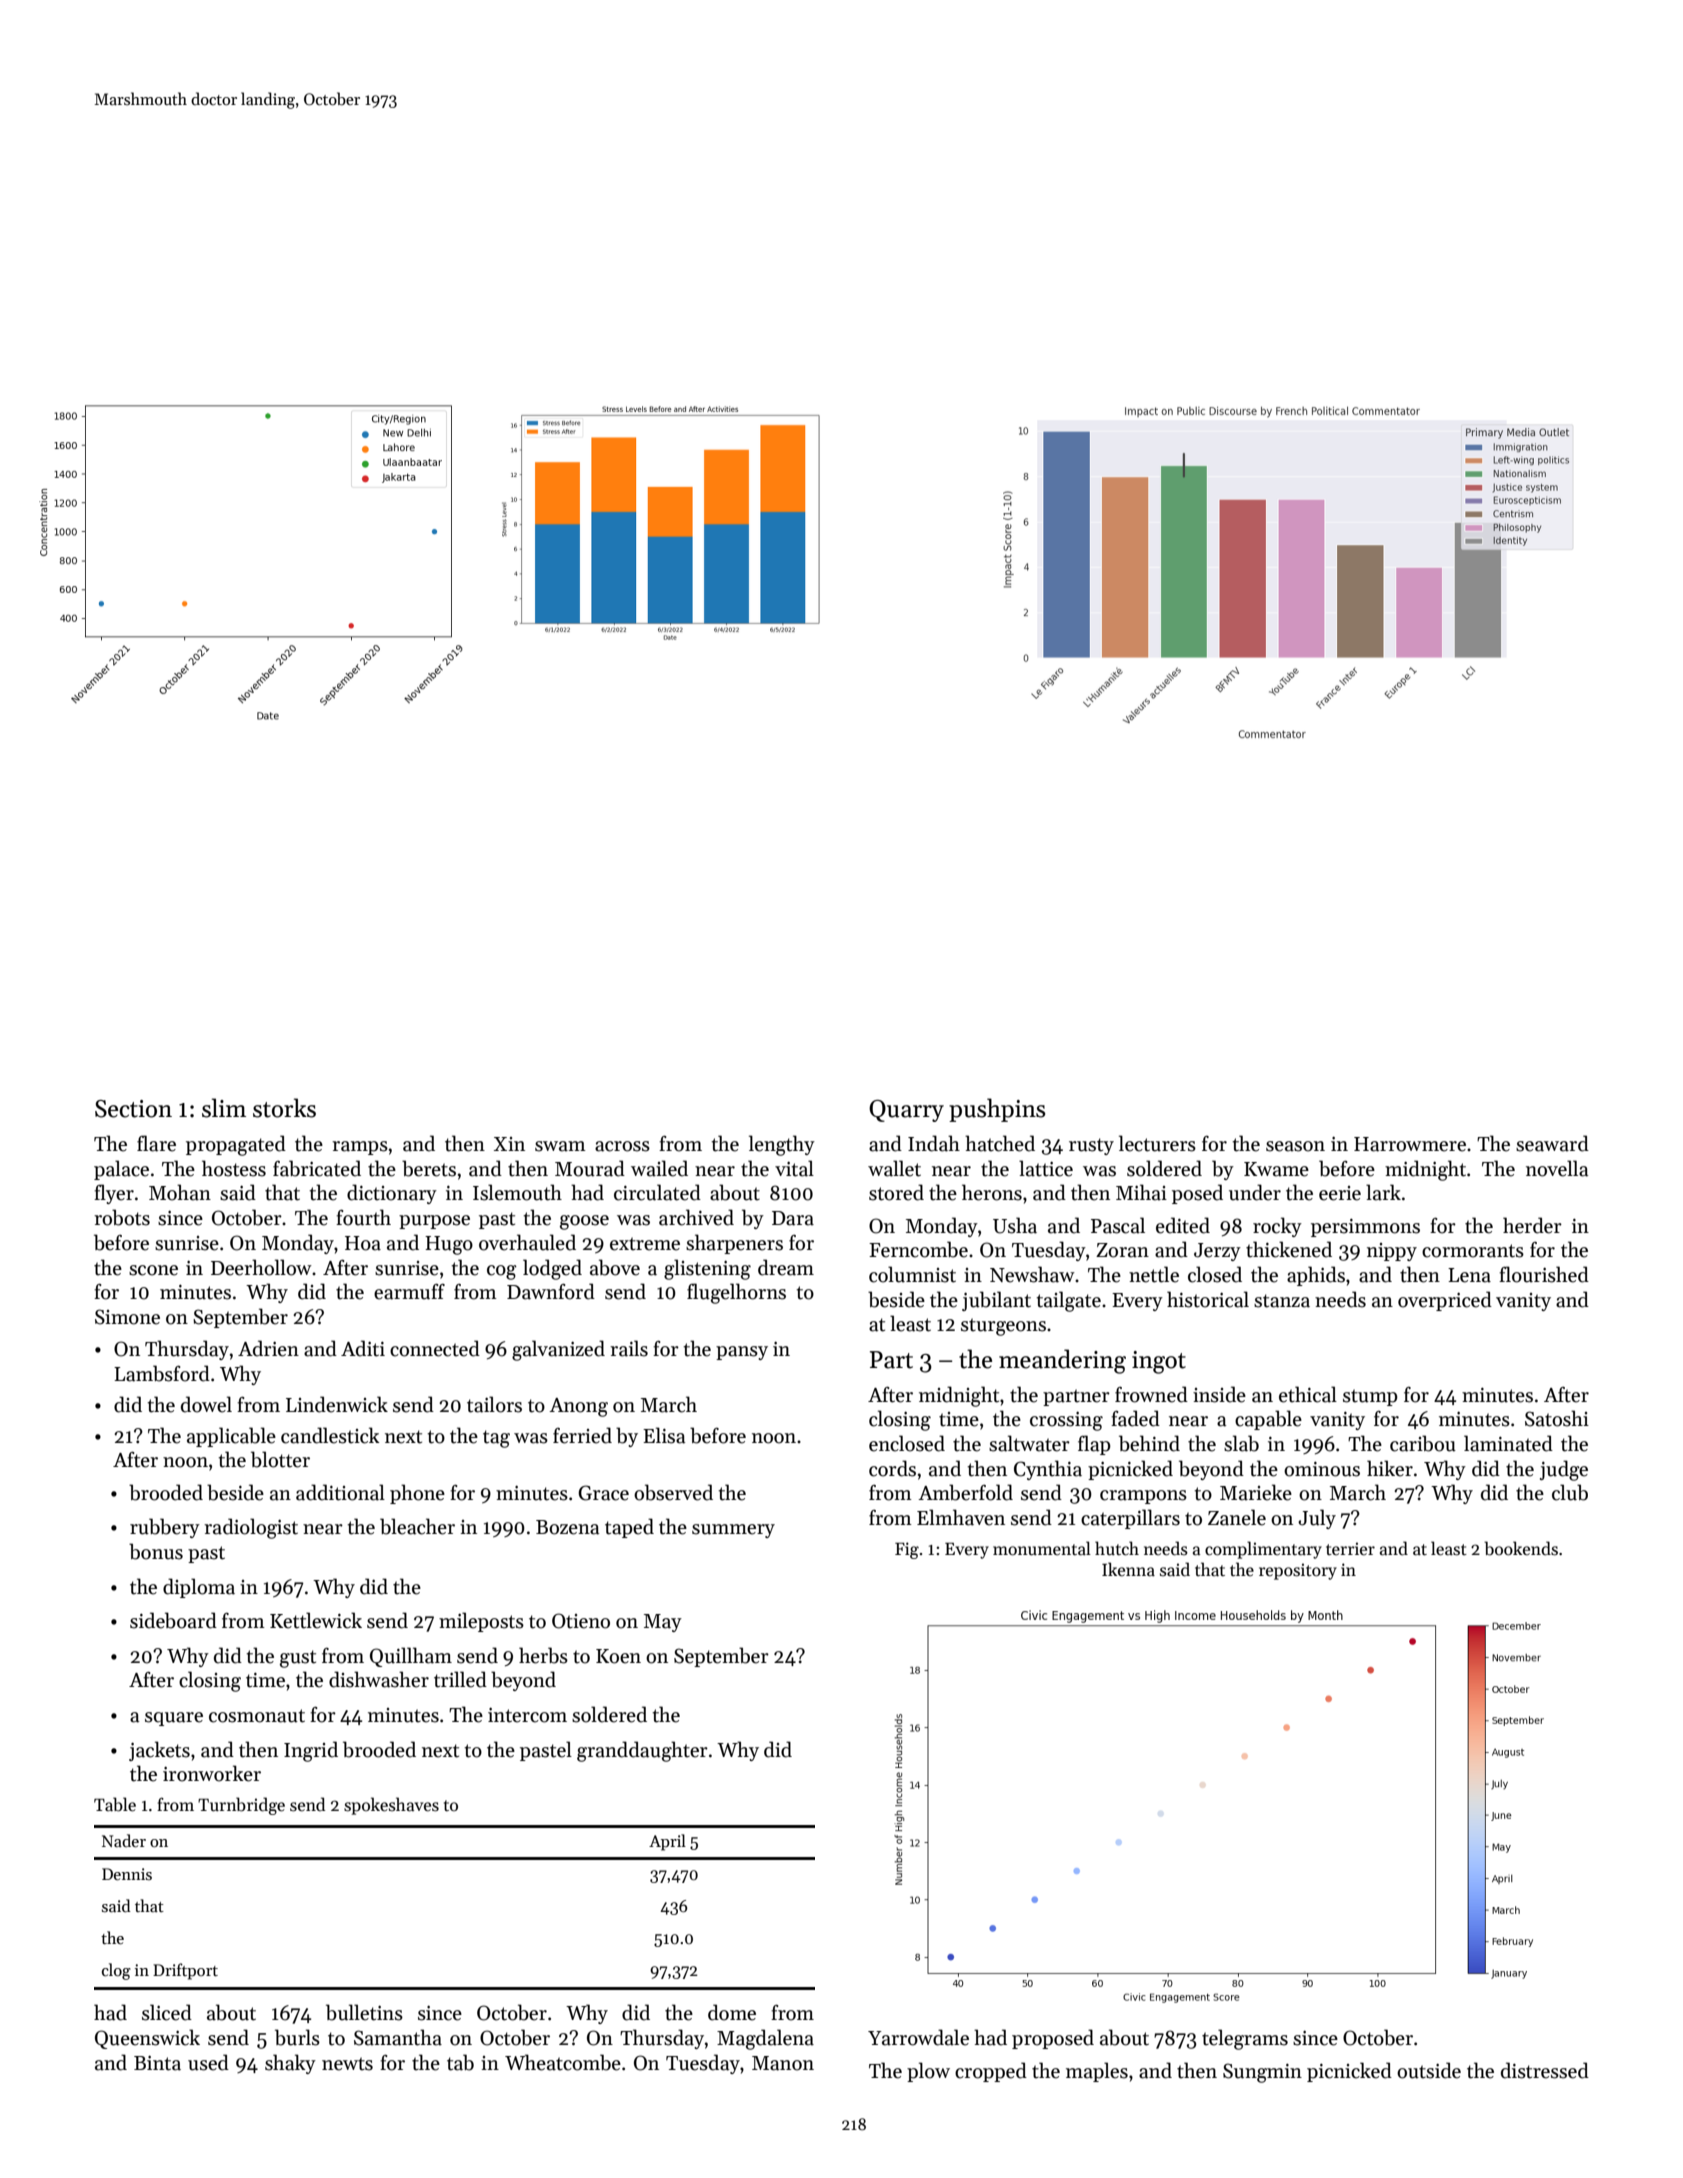 The height and width of the screenshot is (2178, 1683). I want to click on Dennis, so click(127, 1874).
